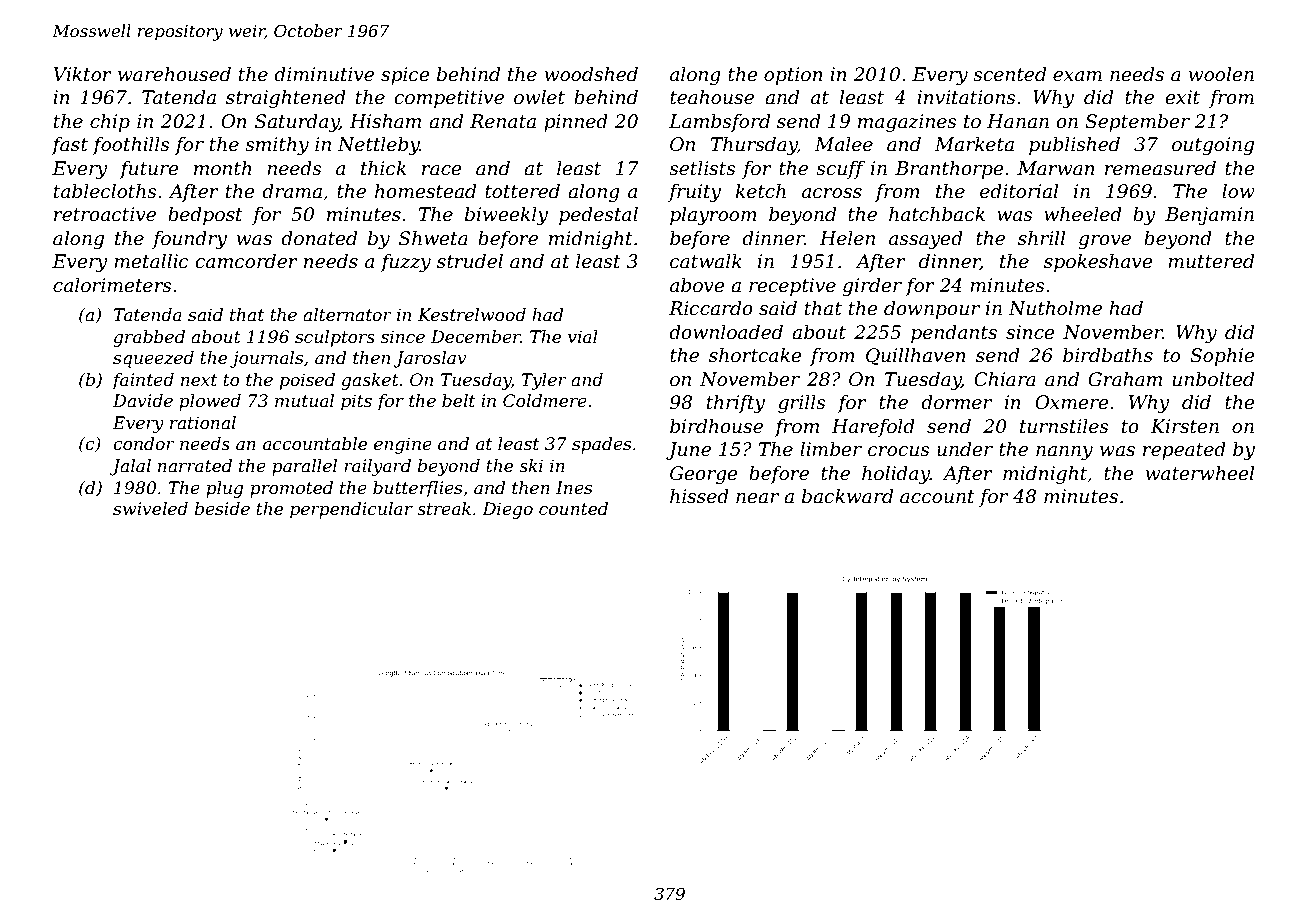  Describe the element at coordinates (110, 123) in the screenshot. I see `chip` at that location.
